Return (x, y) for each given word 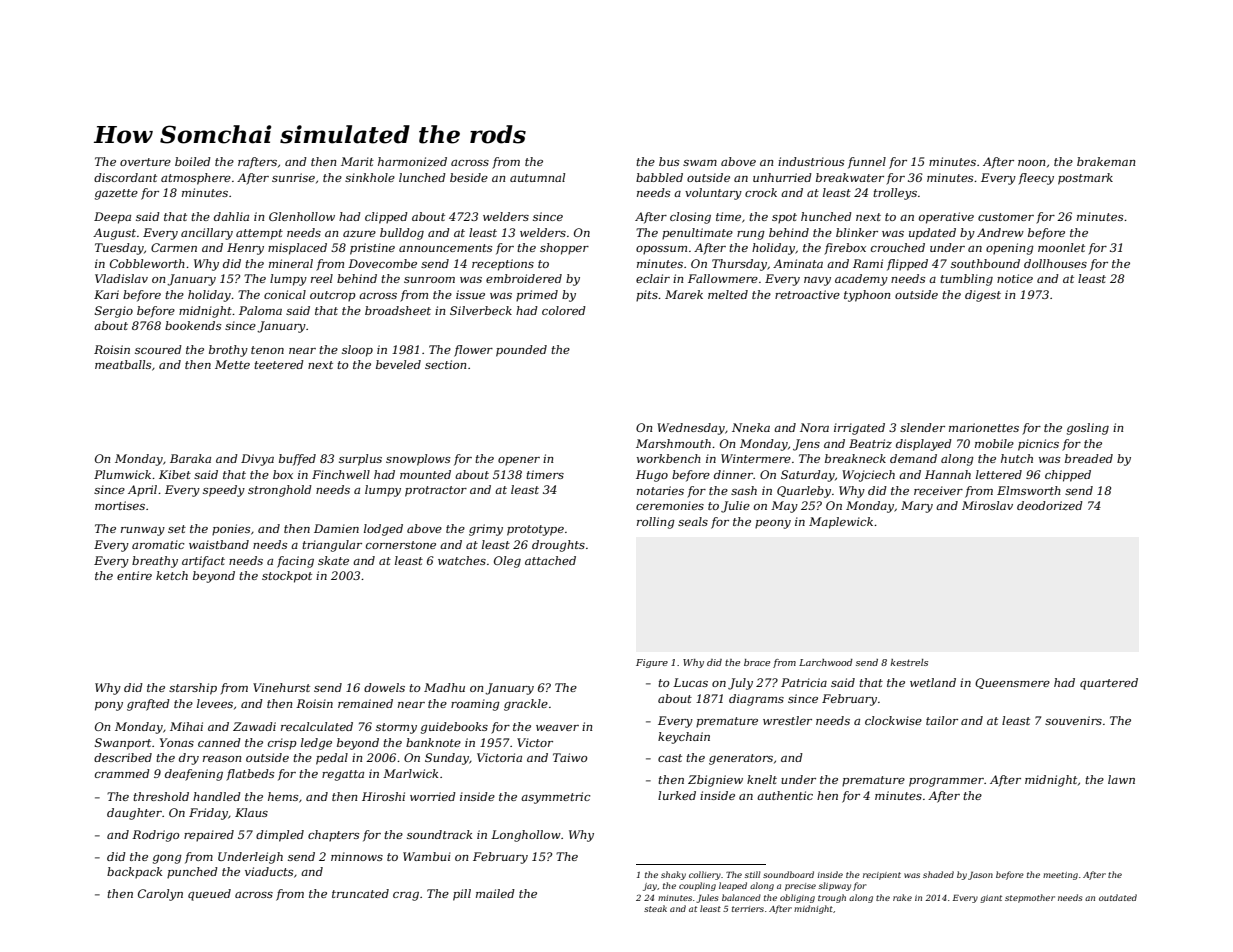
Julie (735, 507)
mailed (495, 893)
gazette (116, 194)
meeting (1060, 876)
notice (1015, 278)
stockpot (287, 577)
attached (550, 560)
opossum (661, 250)
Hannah (948, 474)
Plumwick (122, 474)
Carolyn (160, 895)
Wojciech (868, 476)
